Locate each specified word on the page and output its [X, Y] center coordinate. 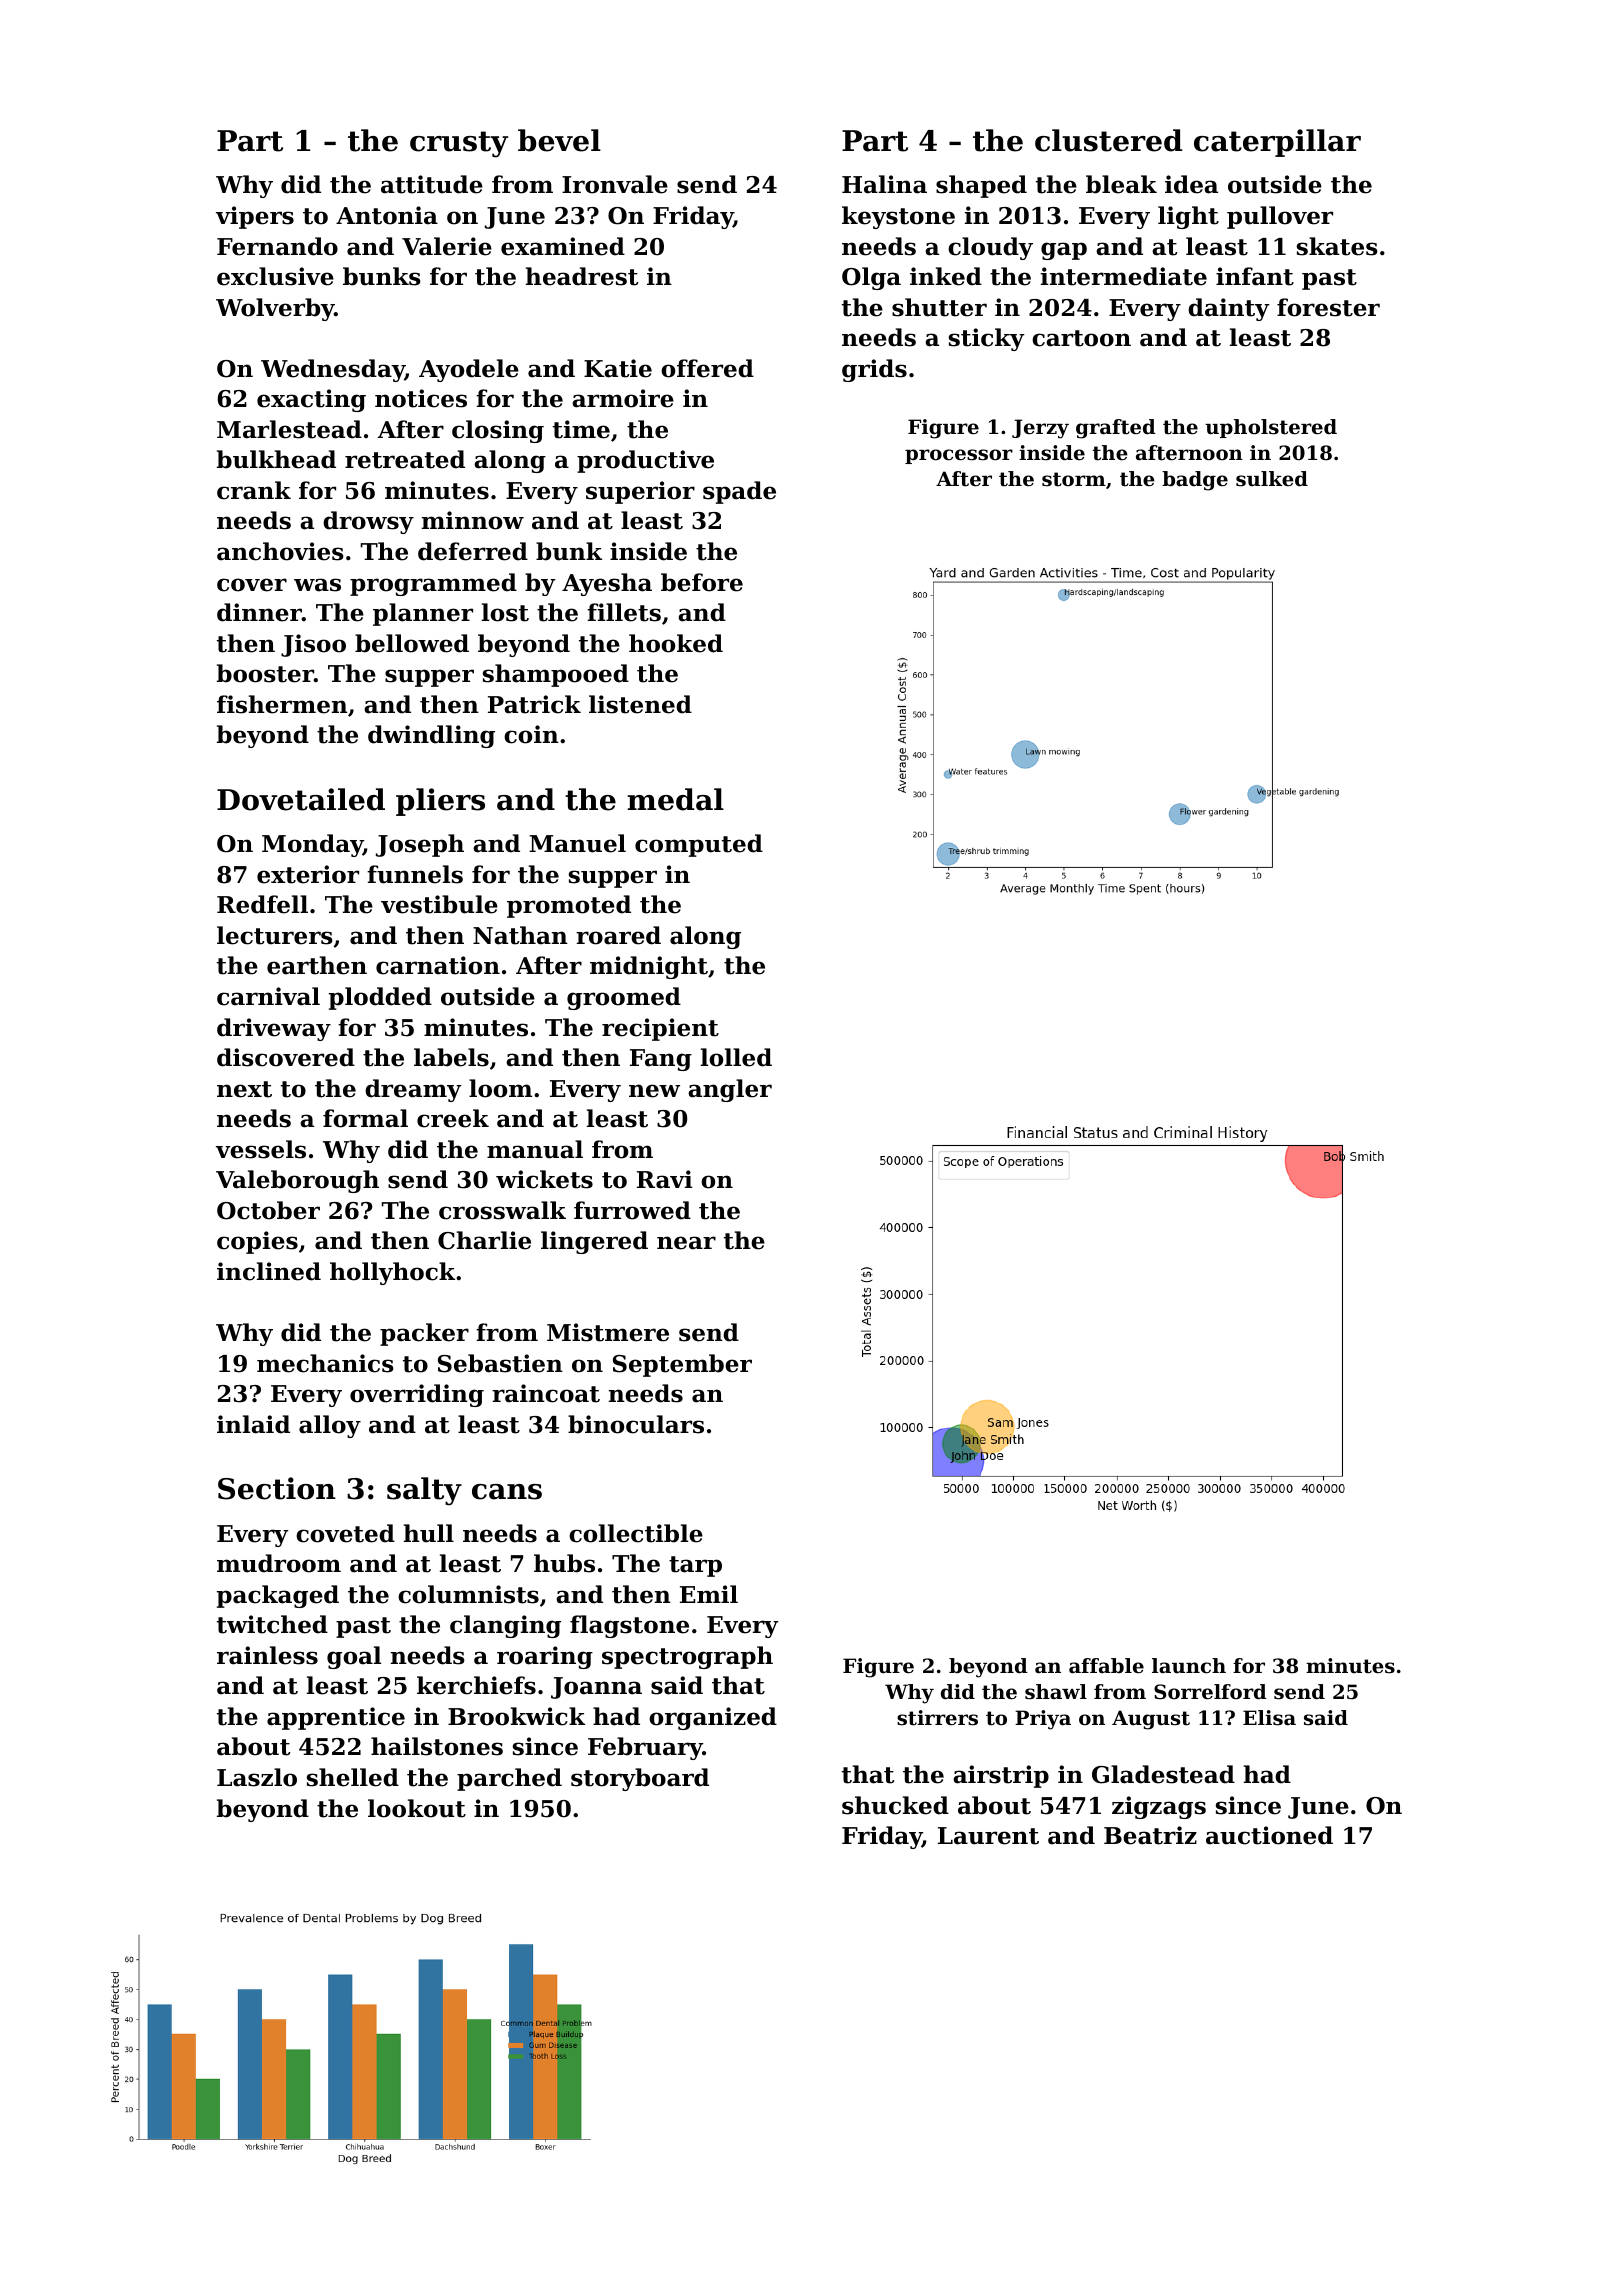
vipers [255, 217]
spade [739, 492]
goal [354, 1657]
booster [265, 673]
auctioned [1269, 1835]
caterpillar [1277, 143]
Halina [884, 184]
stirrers [937, 1718]
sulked [1272, 479]
